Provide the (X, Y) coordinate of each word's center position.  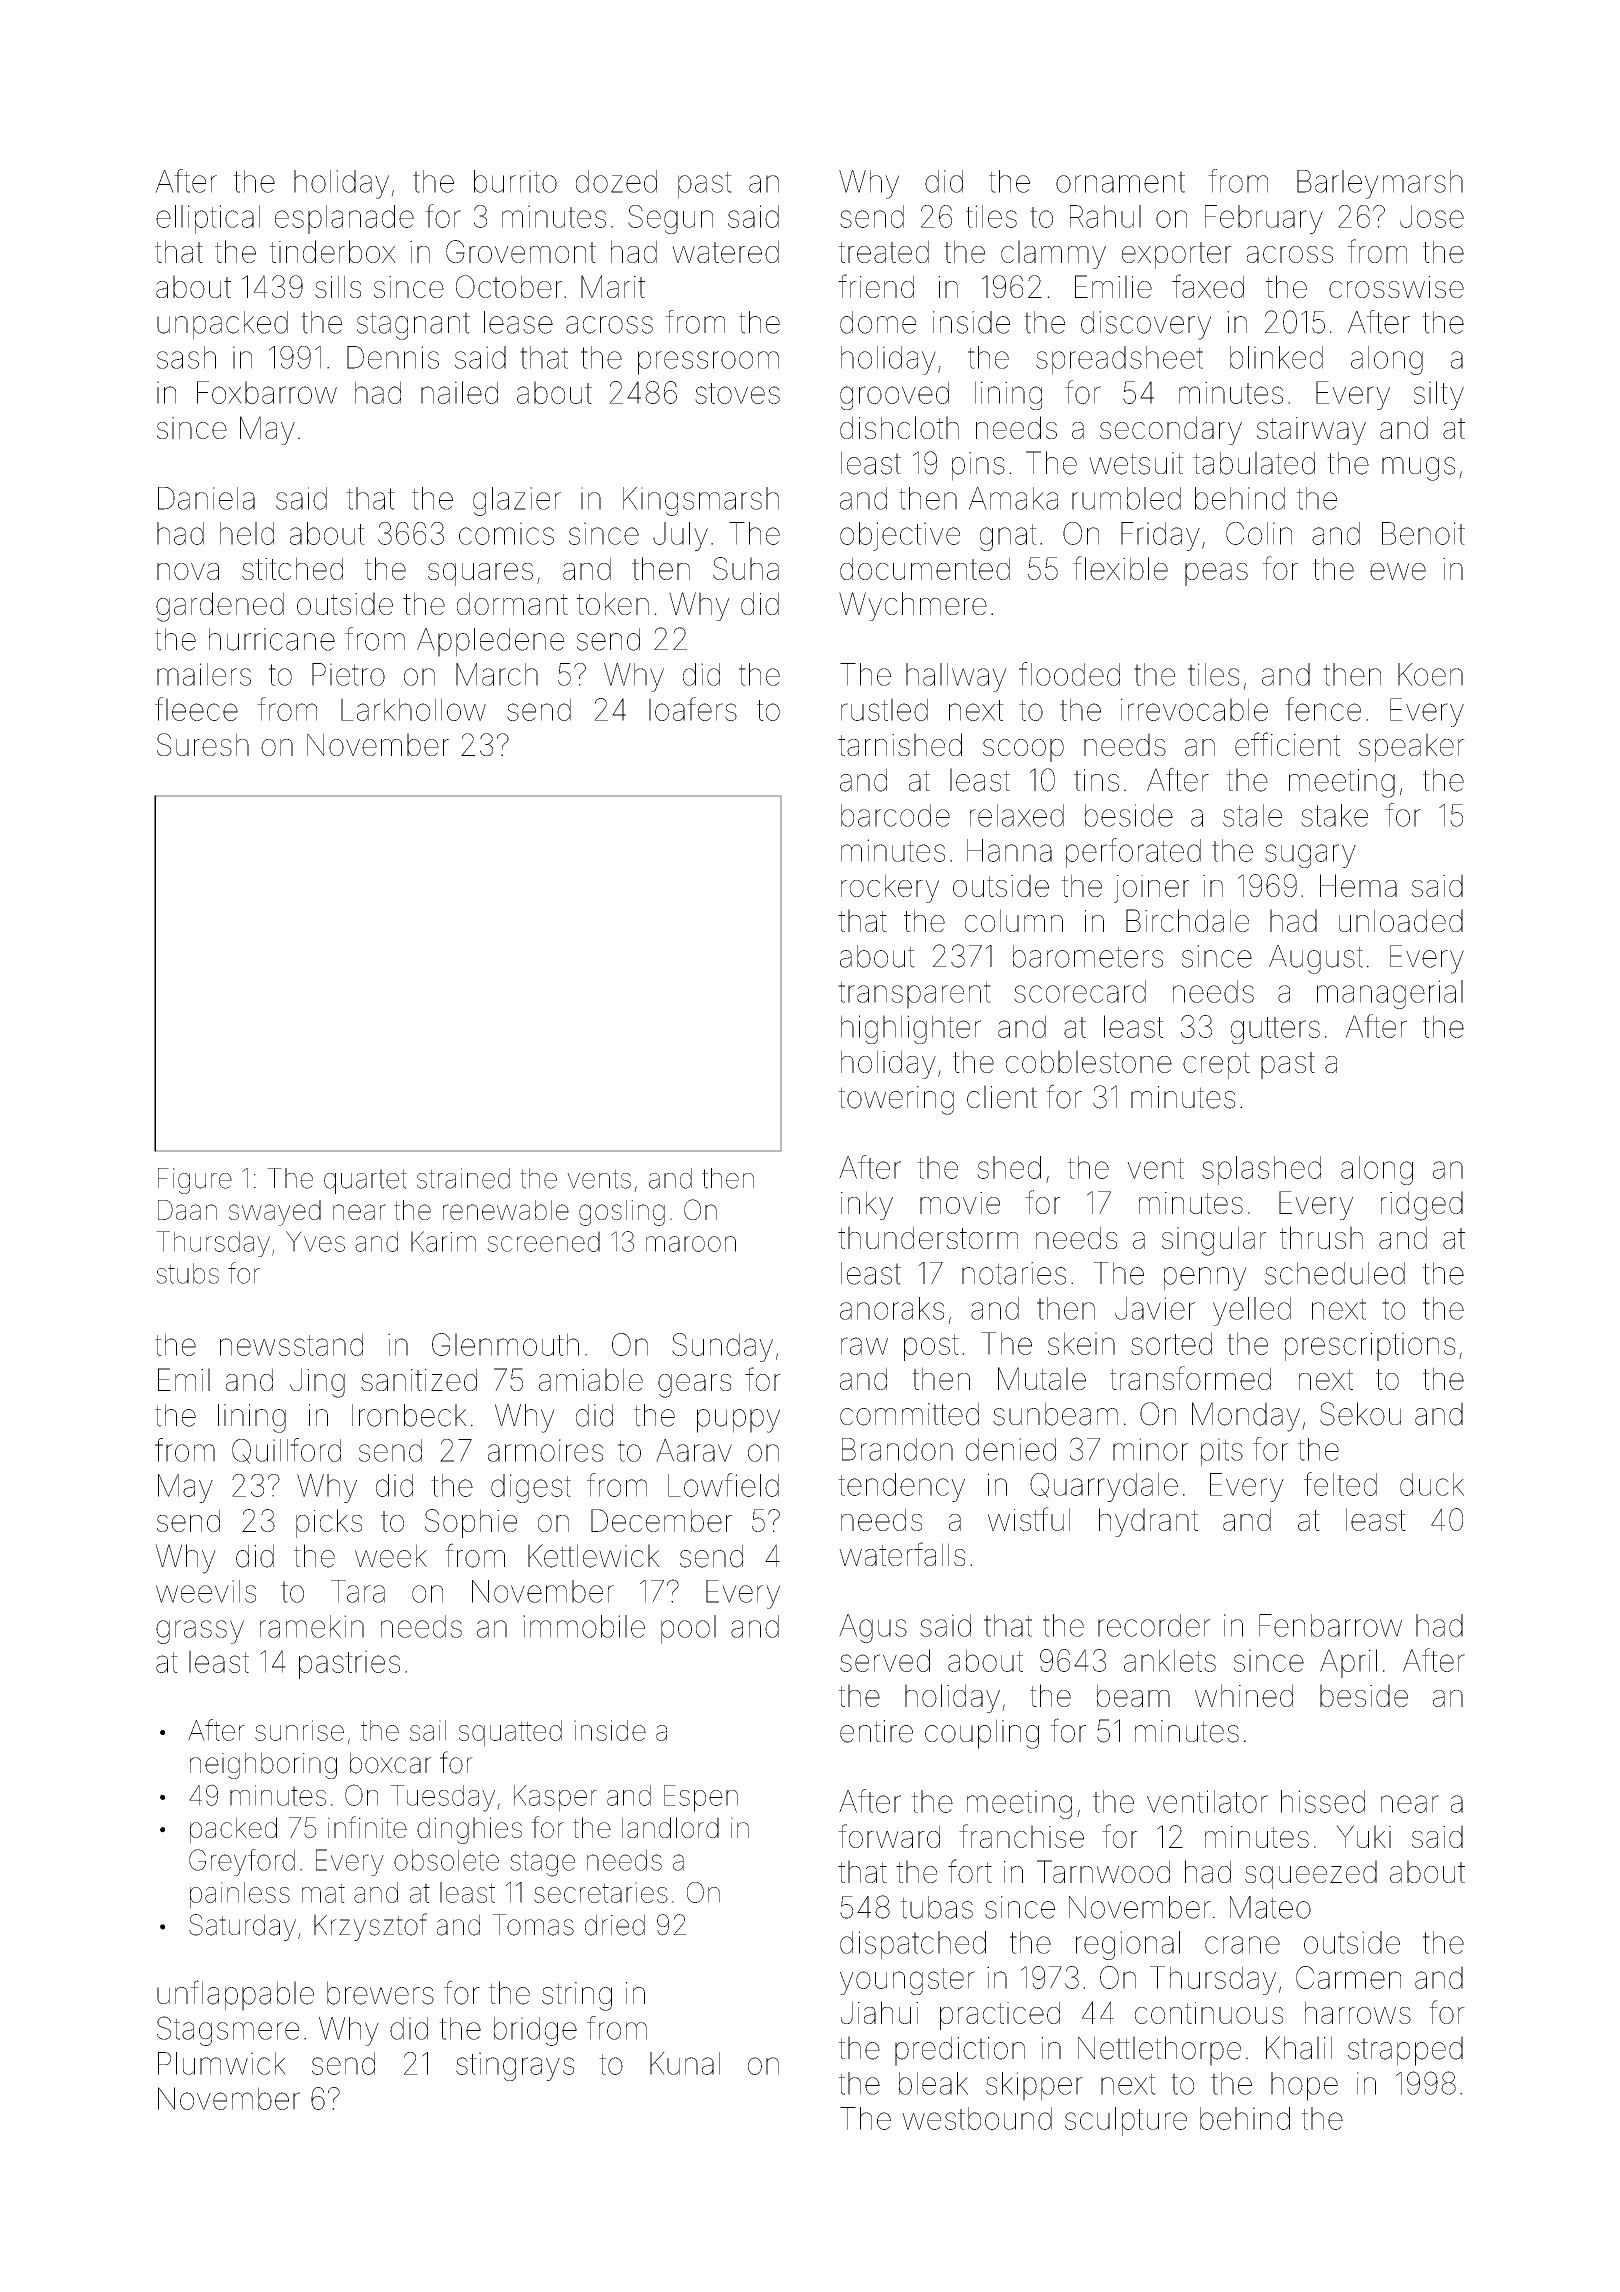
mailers (204, 674)
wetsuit (1136, 463)
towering (896, 1100)
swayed (275, 1213)
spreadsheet (1119, 360)
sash (186, 357)
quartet (365, 1181)
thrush (1321, 1237)
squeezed (1311, 1874)
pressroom (708, 363)
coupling (982, 1734)
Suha (746, 568)
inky (867, 1205)
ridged (1422, 1206)
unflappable (235, 1995)
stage (542, 1864)
